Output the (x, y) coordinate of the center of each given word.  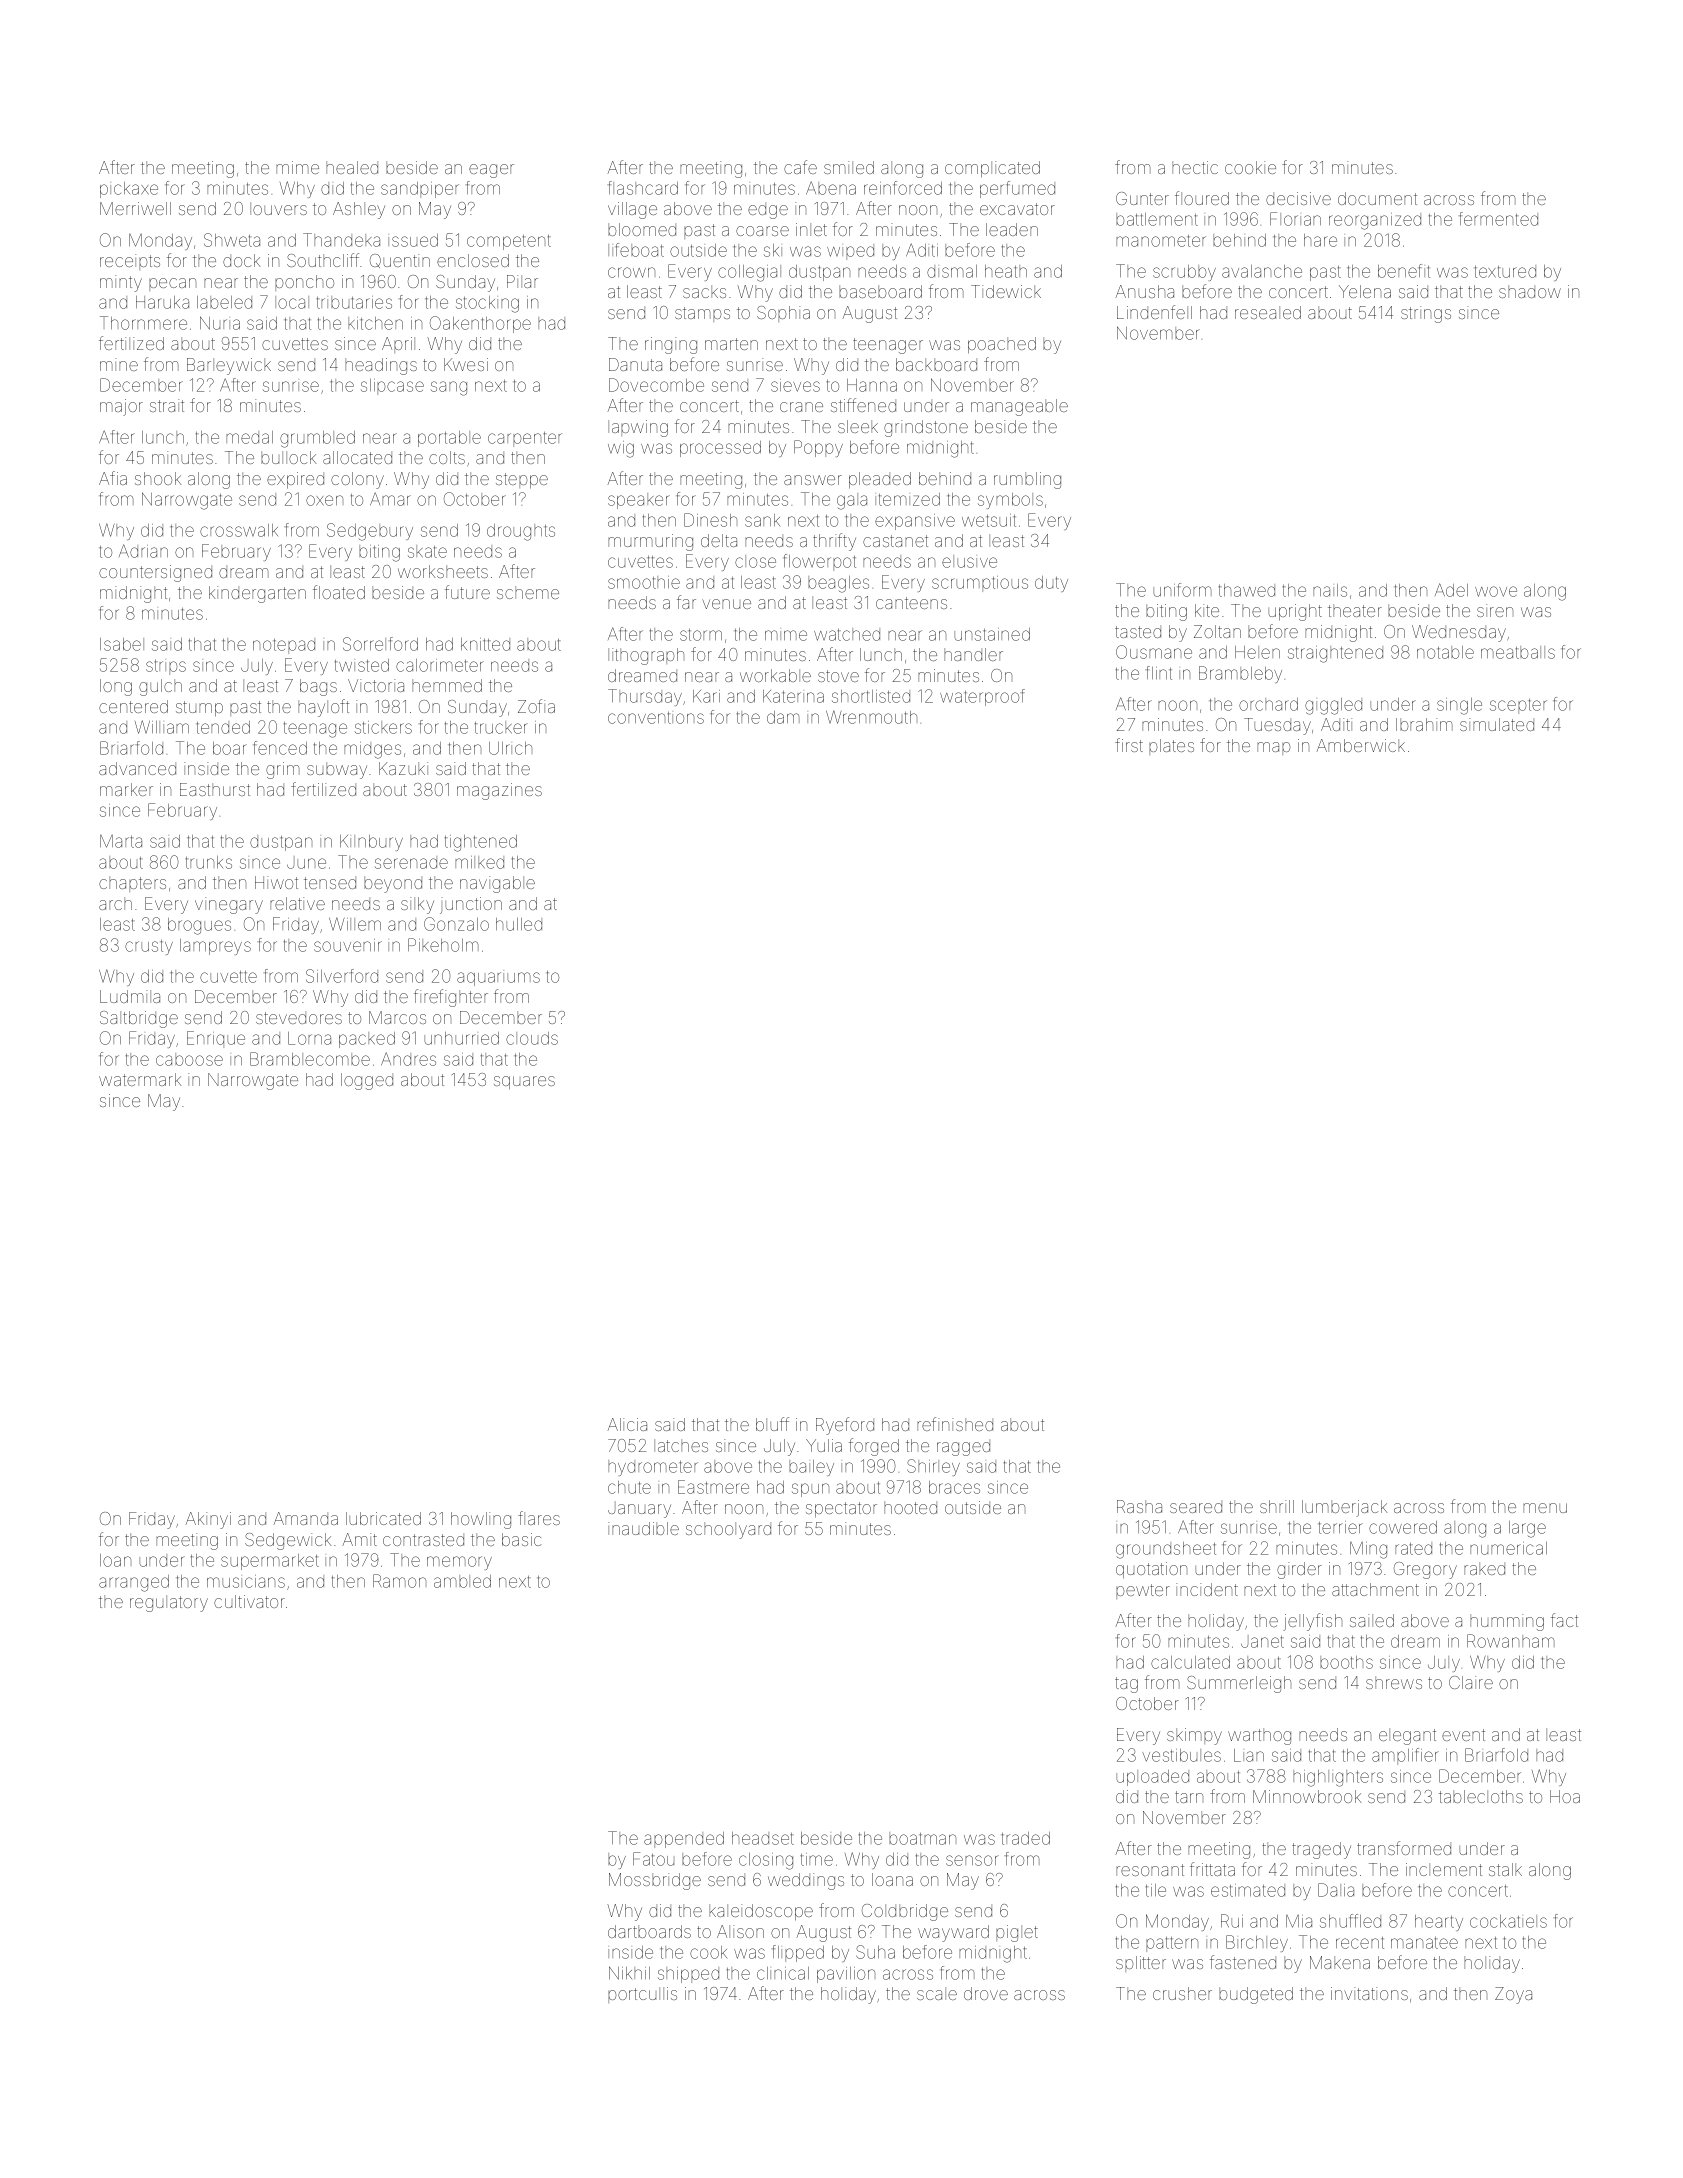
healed (352, 167)
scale (937, 1993)
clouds (532, 1038)
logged (367, 1081)
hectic (1195, 167)
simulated (1497, 724)
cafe (800, 167)
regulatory (169, 1603)
